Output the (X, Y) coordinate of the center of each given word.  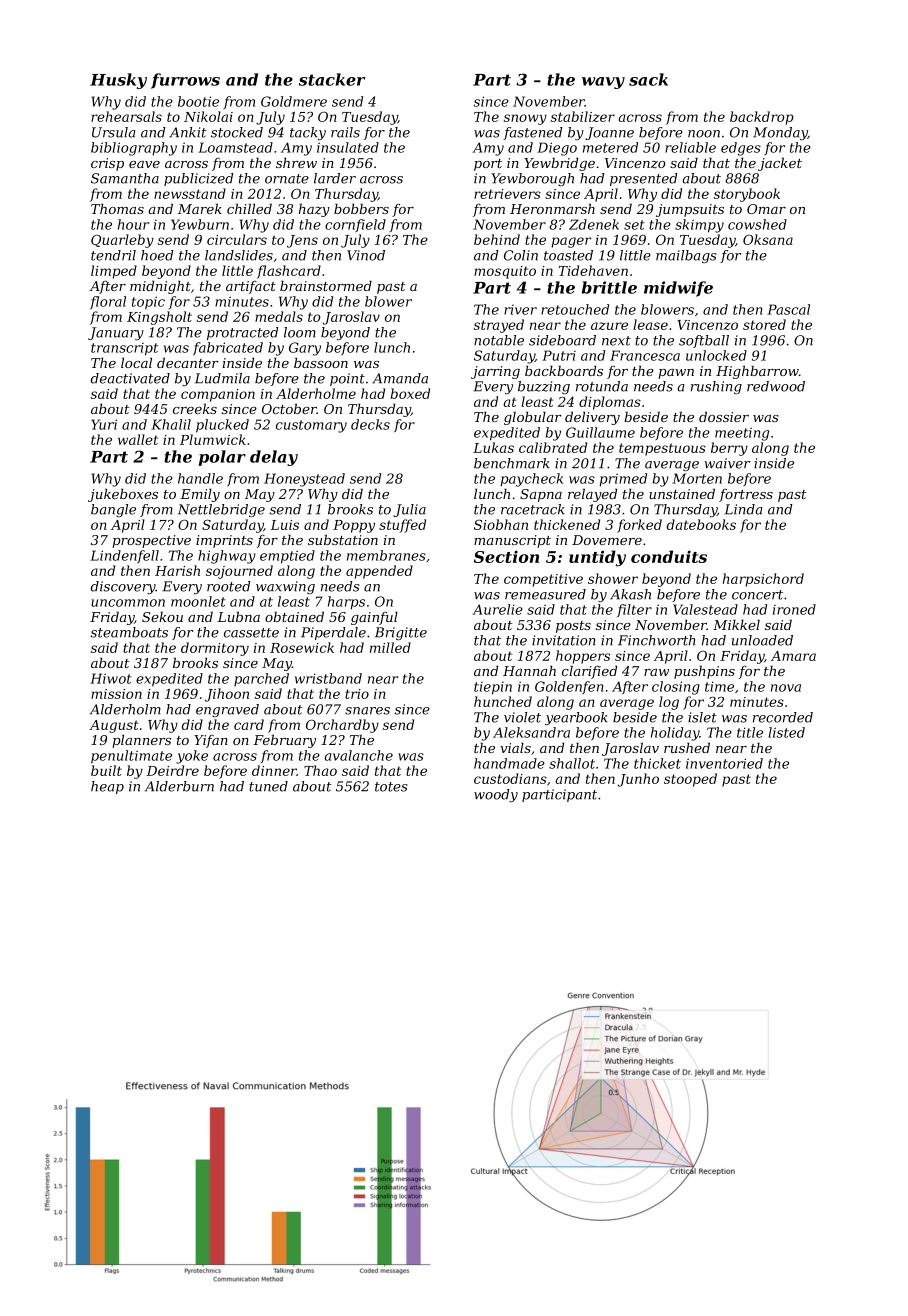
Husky (118, 81)
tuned (268, 786)
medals (279, 316)
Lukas (493, 447)
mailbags (686, 256)
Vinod (366, 255)
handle (200, 478)
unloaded (762, 640)
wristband (328, 678)
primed (623, 480)
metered (610, 147)
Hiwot (111, 678)
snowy (525, 119)
